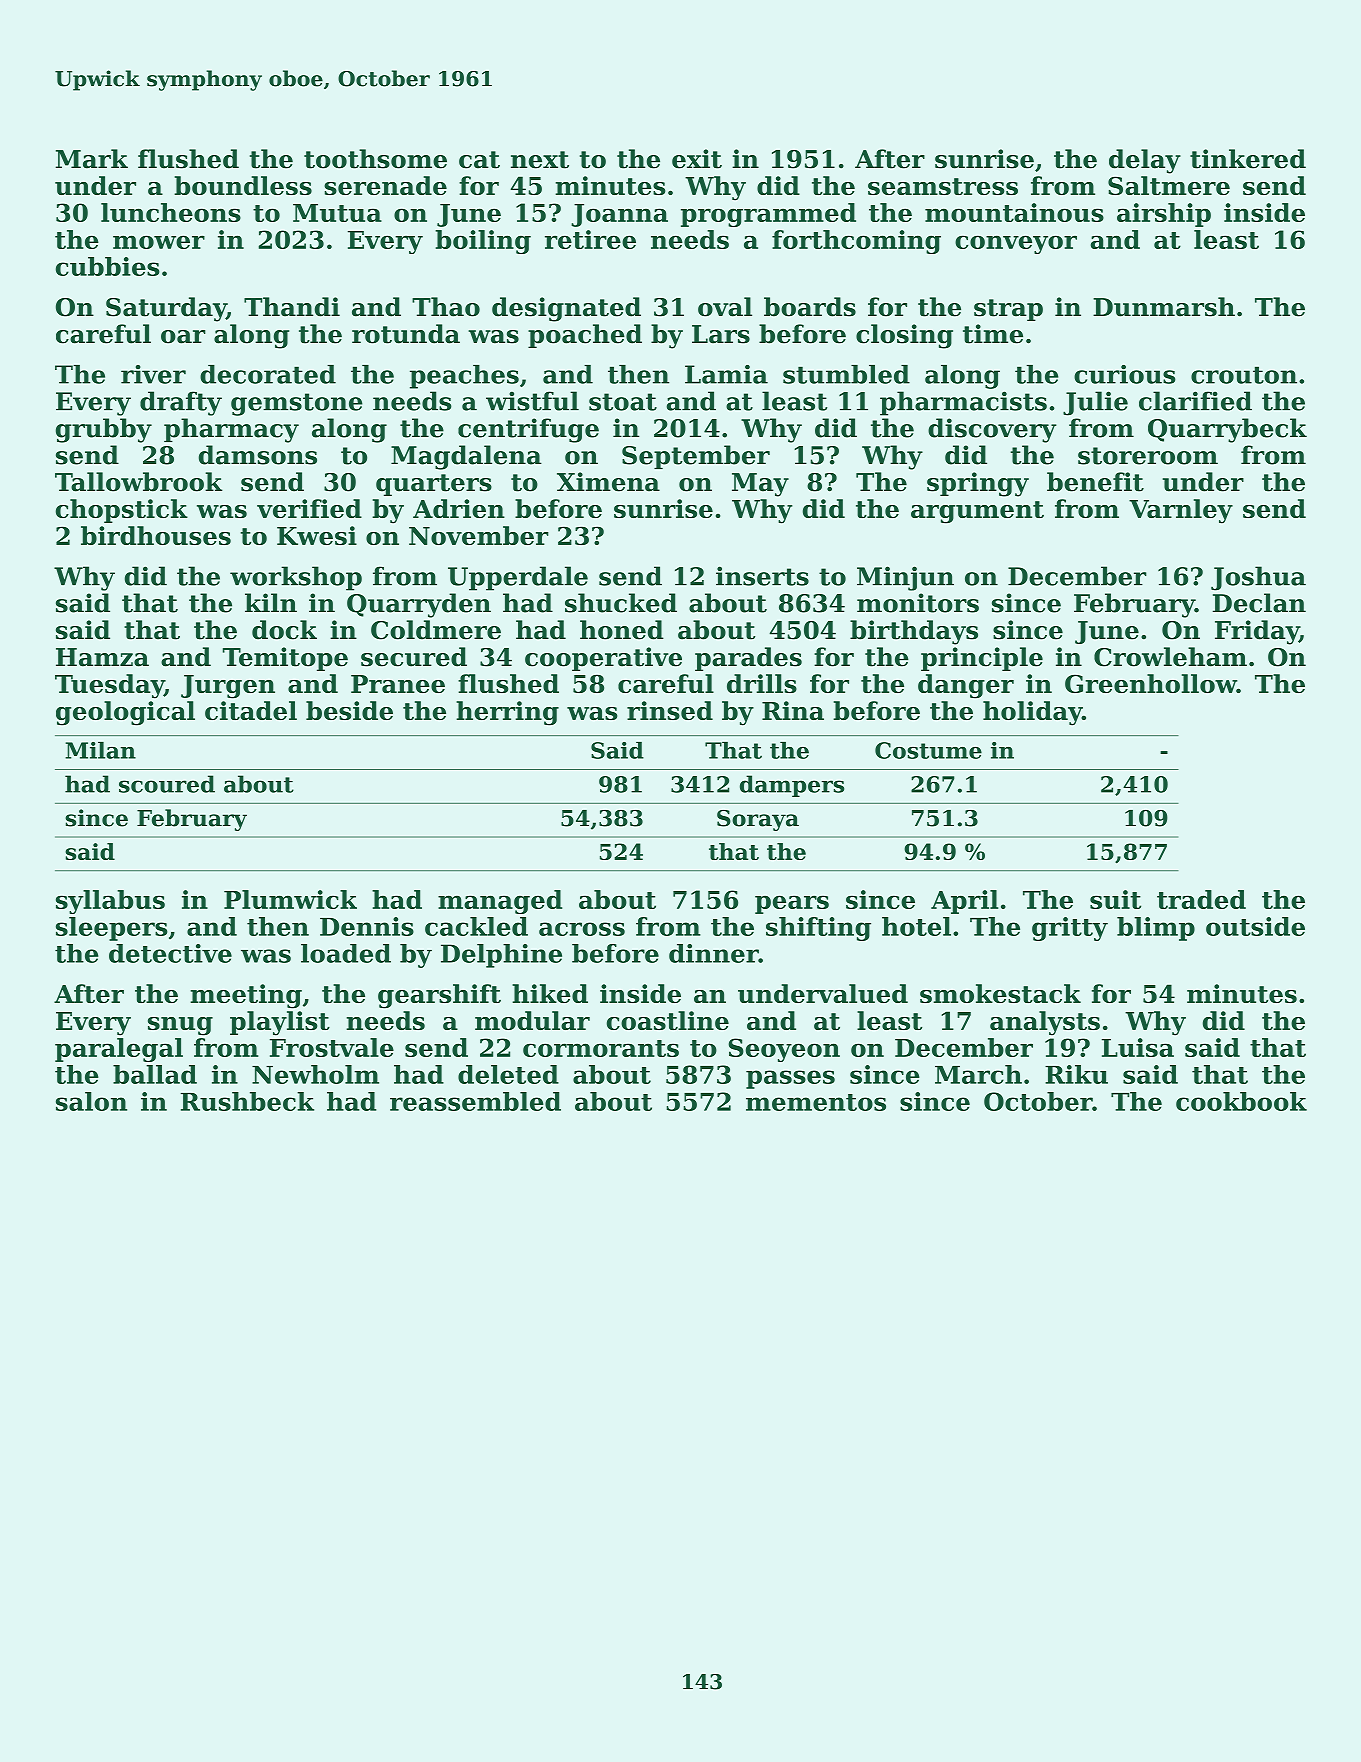 This screenshot has height=1762, width=1361. I want to click on Greenhollow, so click(1151, 683).
